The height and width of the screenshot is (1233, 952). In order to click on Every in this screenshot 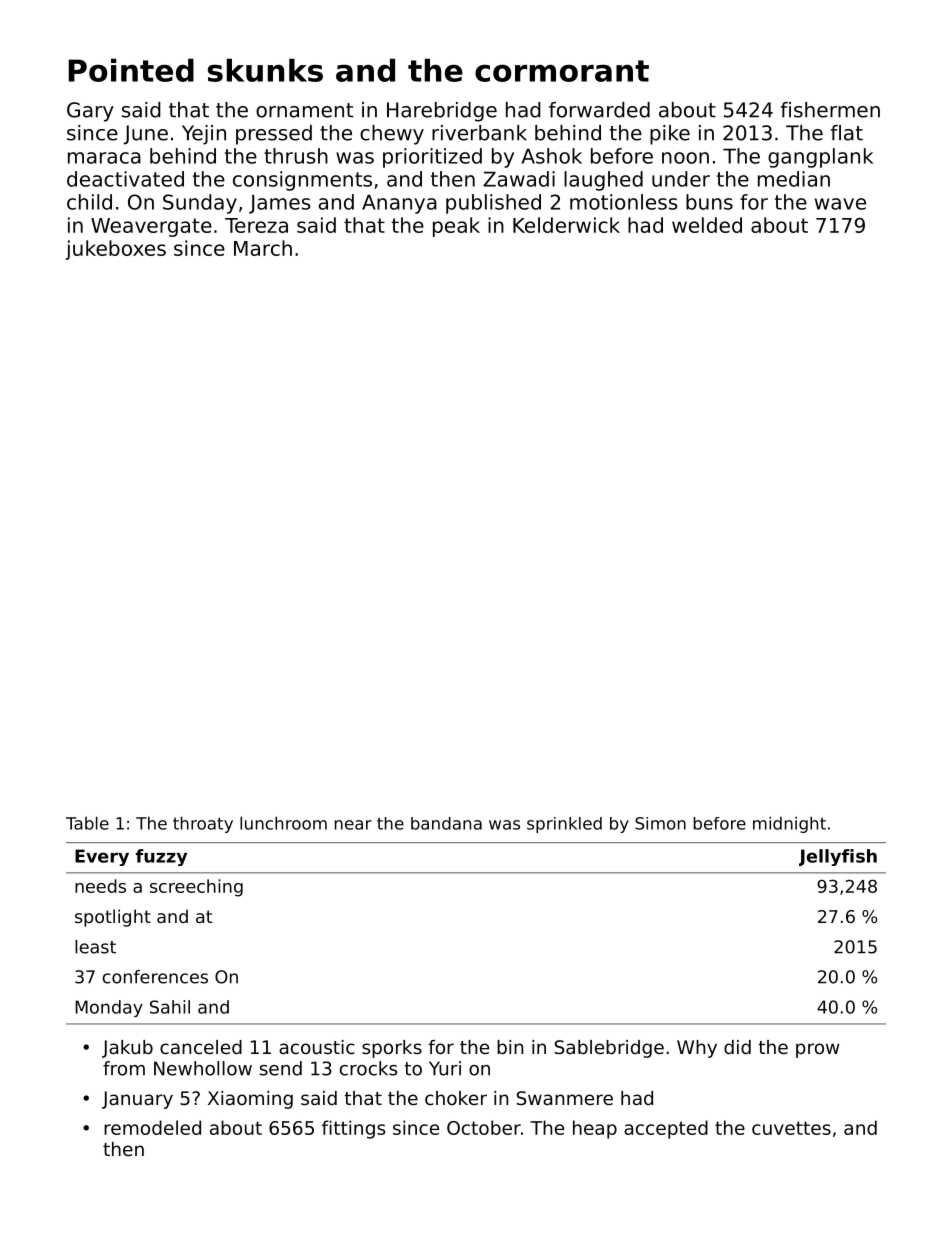, I will do `click(102, 857)`.
